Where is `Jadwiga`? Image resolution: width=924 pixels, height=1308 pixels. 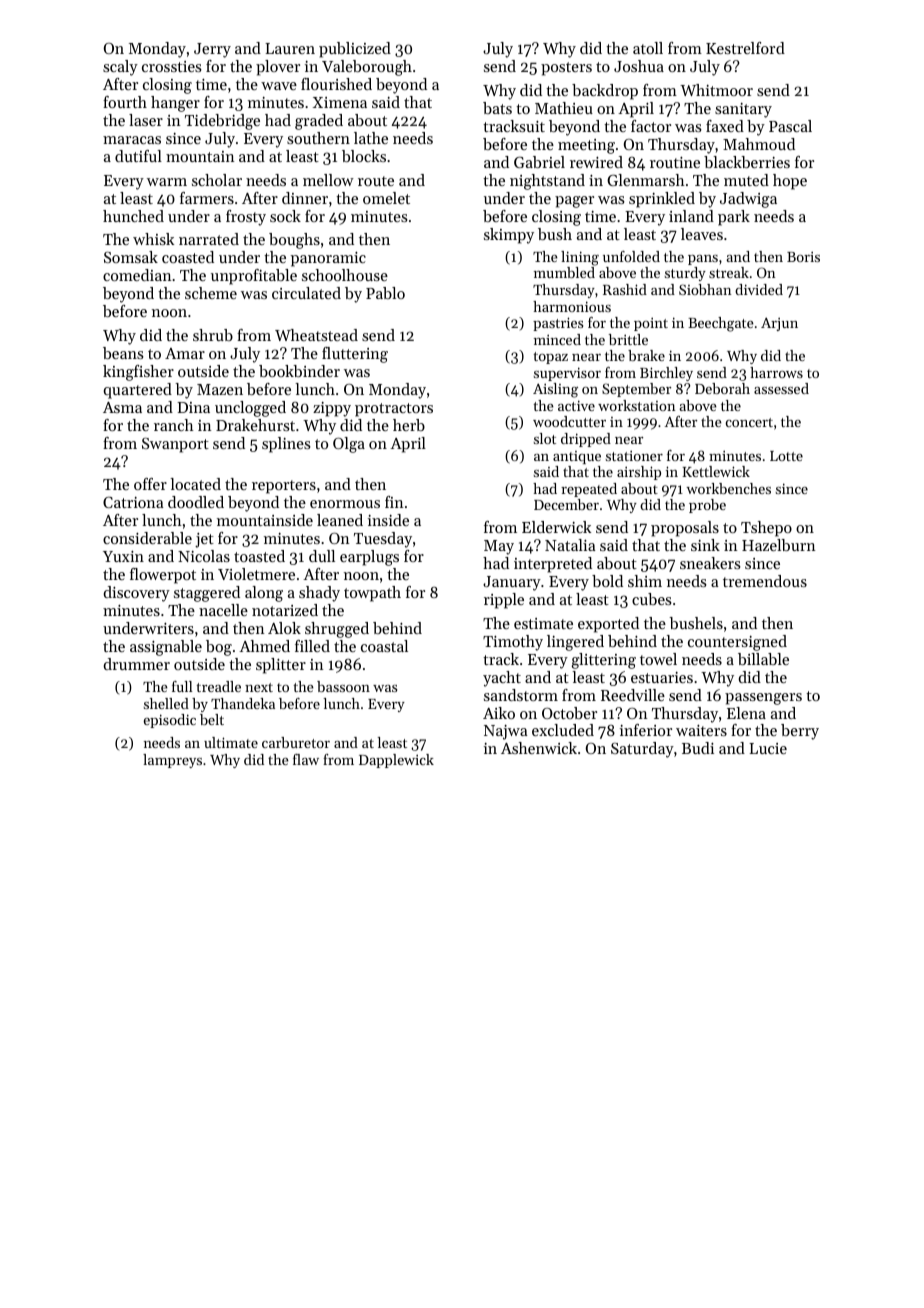
Jadwiga is located at coordinates (748, 200).
